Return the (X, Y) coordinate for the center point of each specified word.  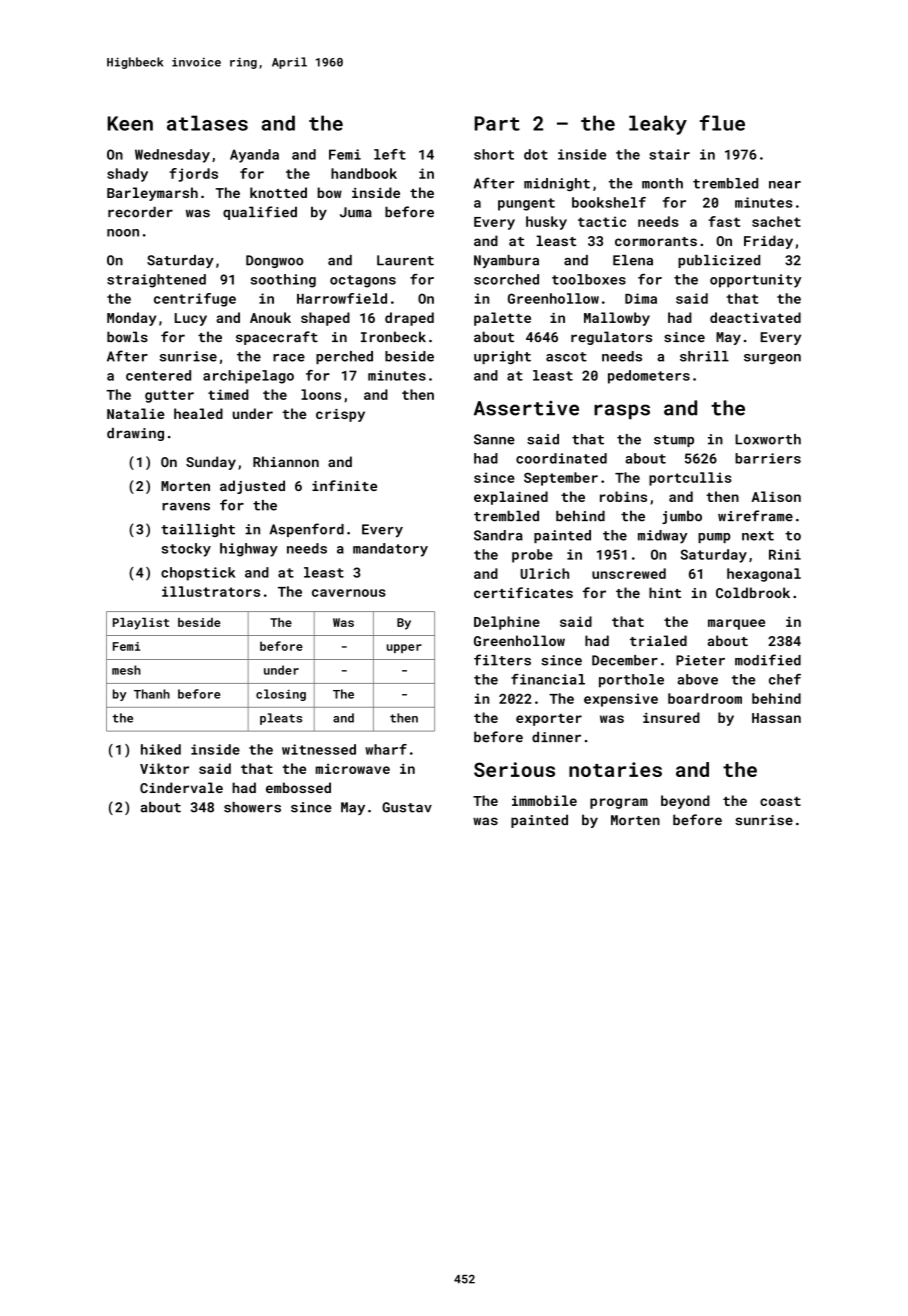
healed (198, 413)
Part (497, 123)
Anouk (270, 317)
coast (780, 801)
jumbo (682, 517)
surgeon (772, 359)
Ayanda (254, 156)
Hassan (776, 718)
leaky (658, 125)
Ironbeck (393, 337)
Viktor (164, 768)
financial (548, 679)
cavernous (349, 593)
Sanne (494, 439)
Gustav (407, 807)
